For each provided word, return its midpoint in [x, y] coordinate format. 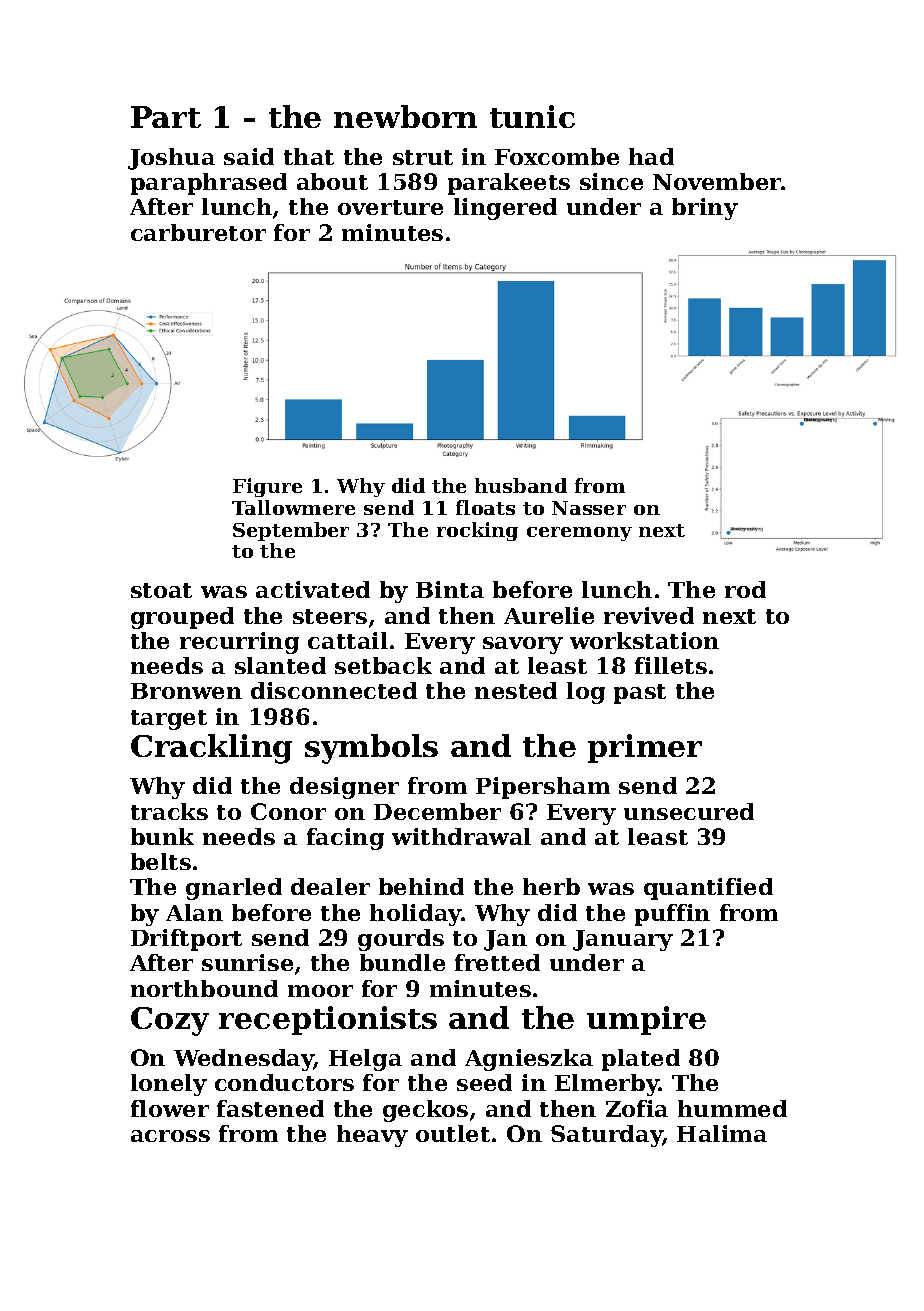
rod [745, 589]
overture [390, 207]
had [651, 156]
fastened [270, 1108]
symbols [371, 749]
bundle [402, 962]
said [249, 156]
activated [313, 589]
